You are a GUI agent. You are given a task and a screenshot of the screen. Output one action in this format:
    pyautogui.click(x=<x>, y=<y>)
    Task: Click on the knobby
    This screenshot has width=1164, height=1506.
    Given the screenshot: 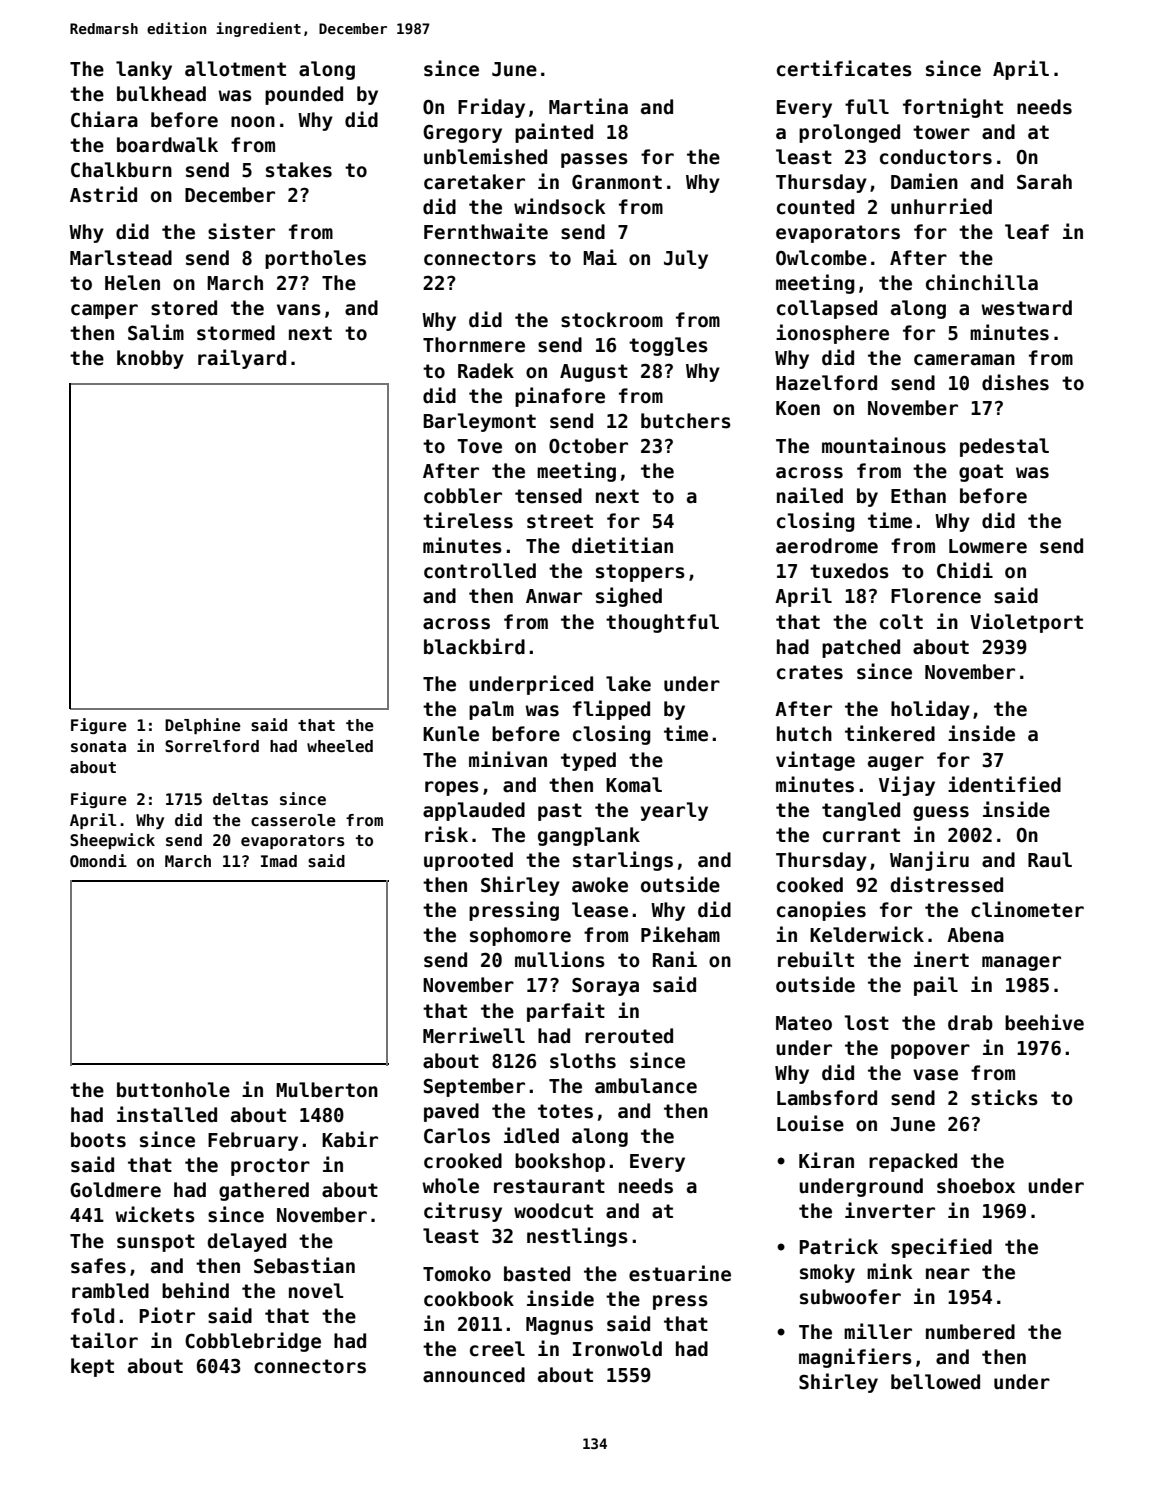 What is the action you would take?
    pyautogui.click(x=150, y=359)
